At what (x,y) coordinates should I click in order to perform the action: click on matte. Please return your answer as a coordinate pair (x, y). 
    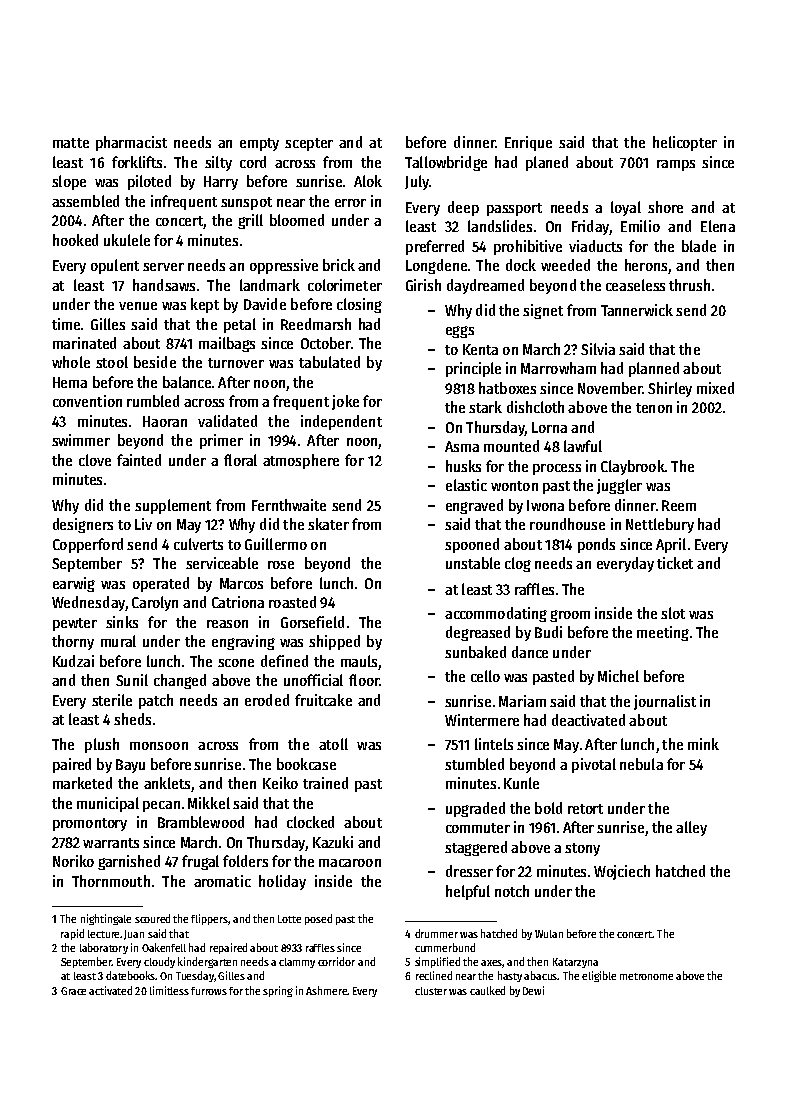
    Looking at the image, I should click on (71, 143).
